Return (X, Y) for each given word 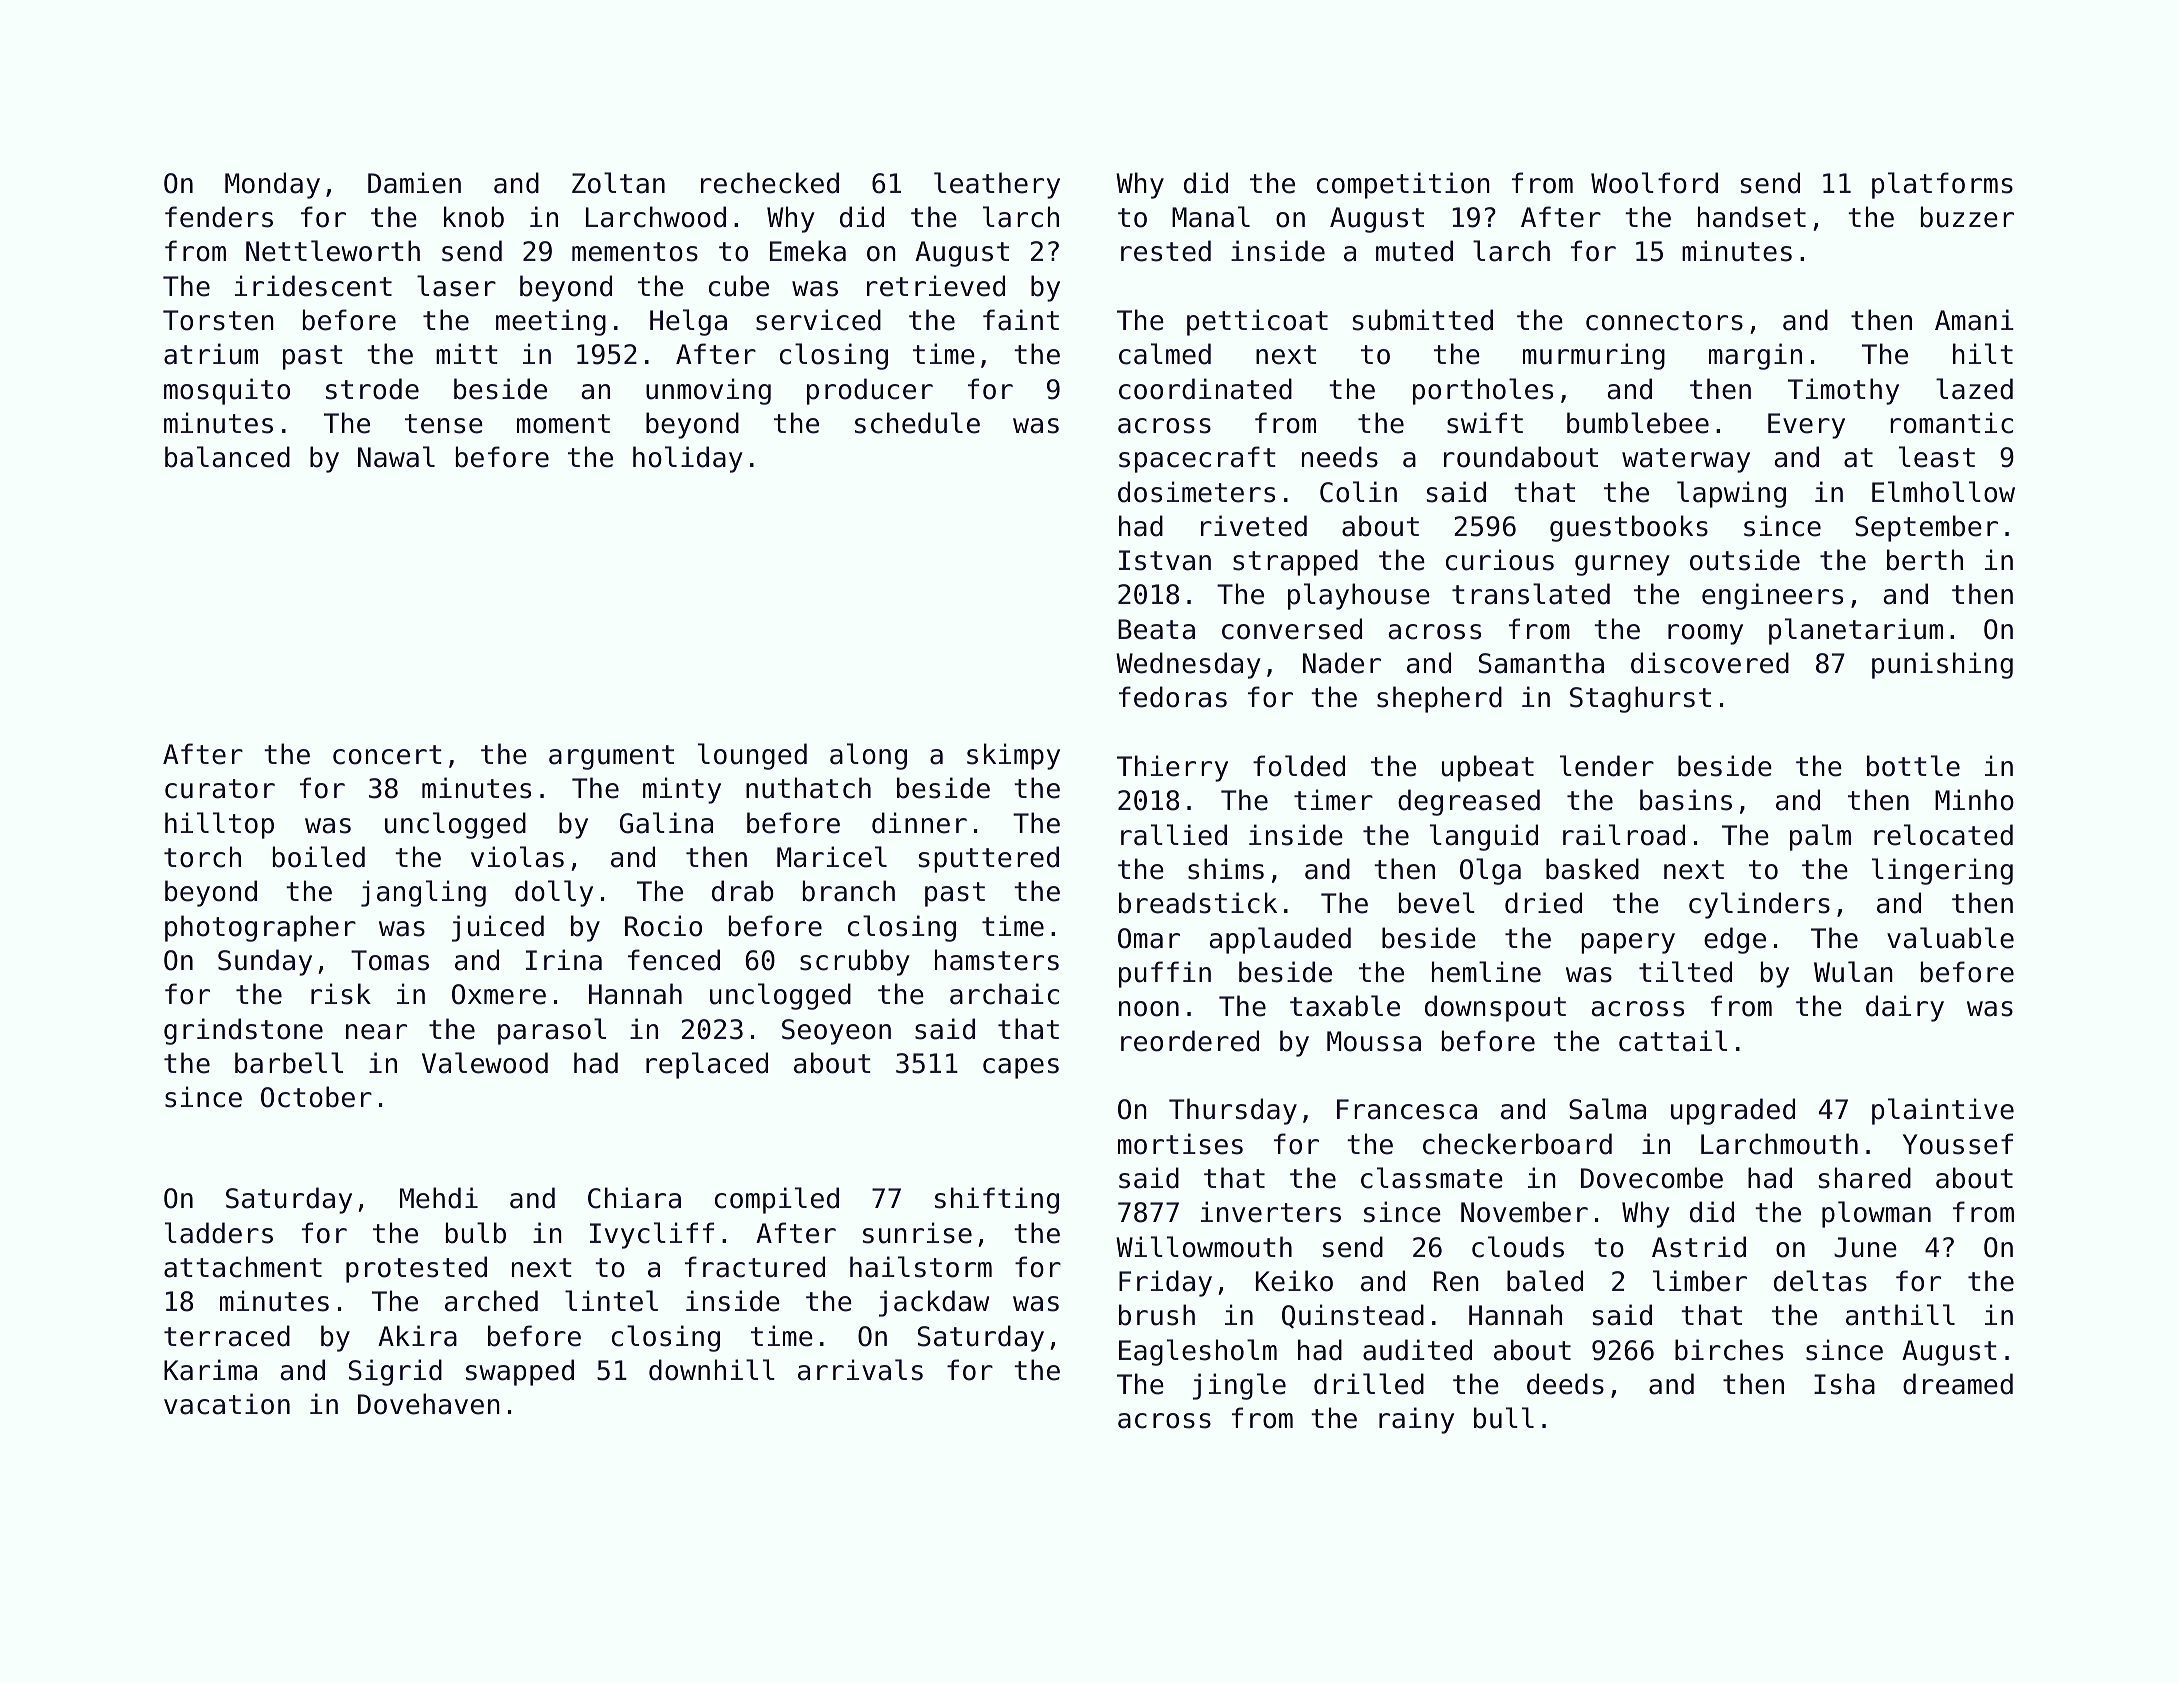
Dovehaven (429, 1404)
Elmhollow (1943, 492)
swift (1485, 423)
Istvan (1165, 560)
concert (387, 755)
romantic (1951, 423)
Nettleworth (333, 251)
